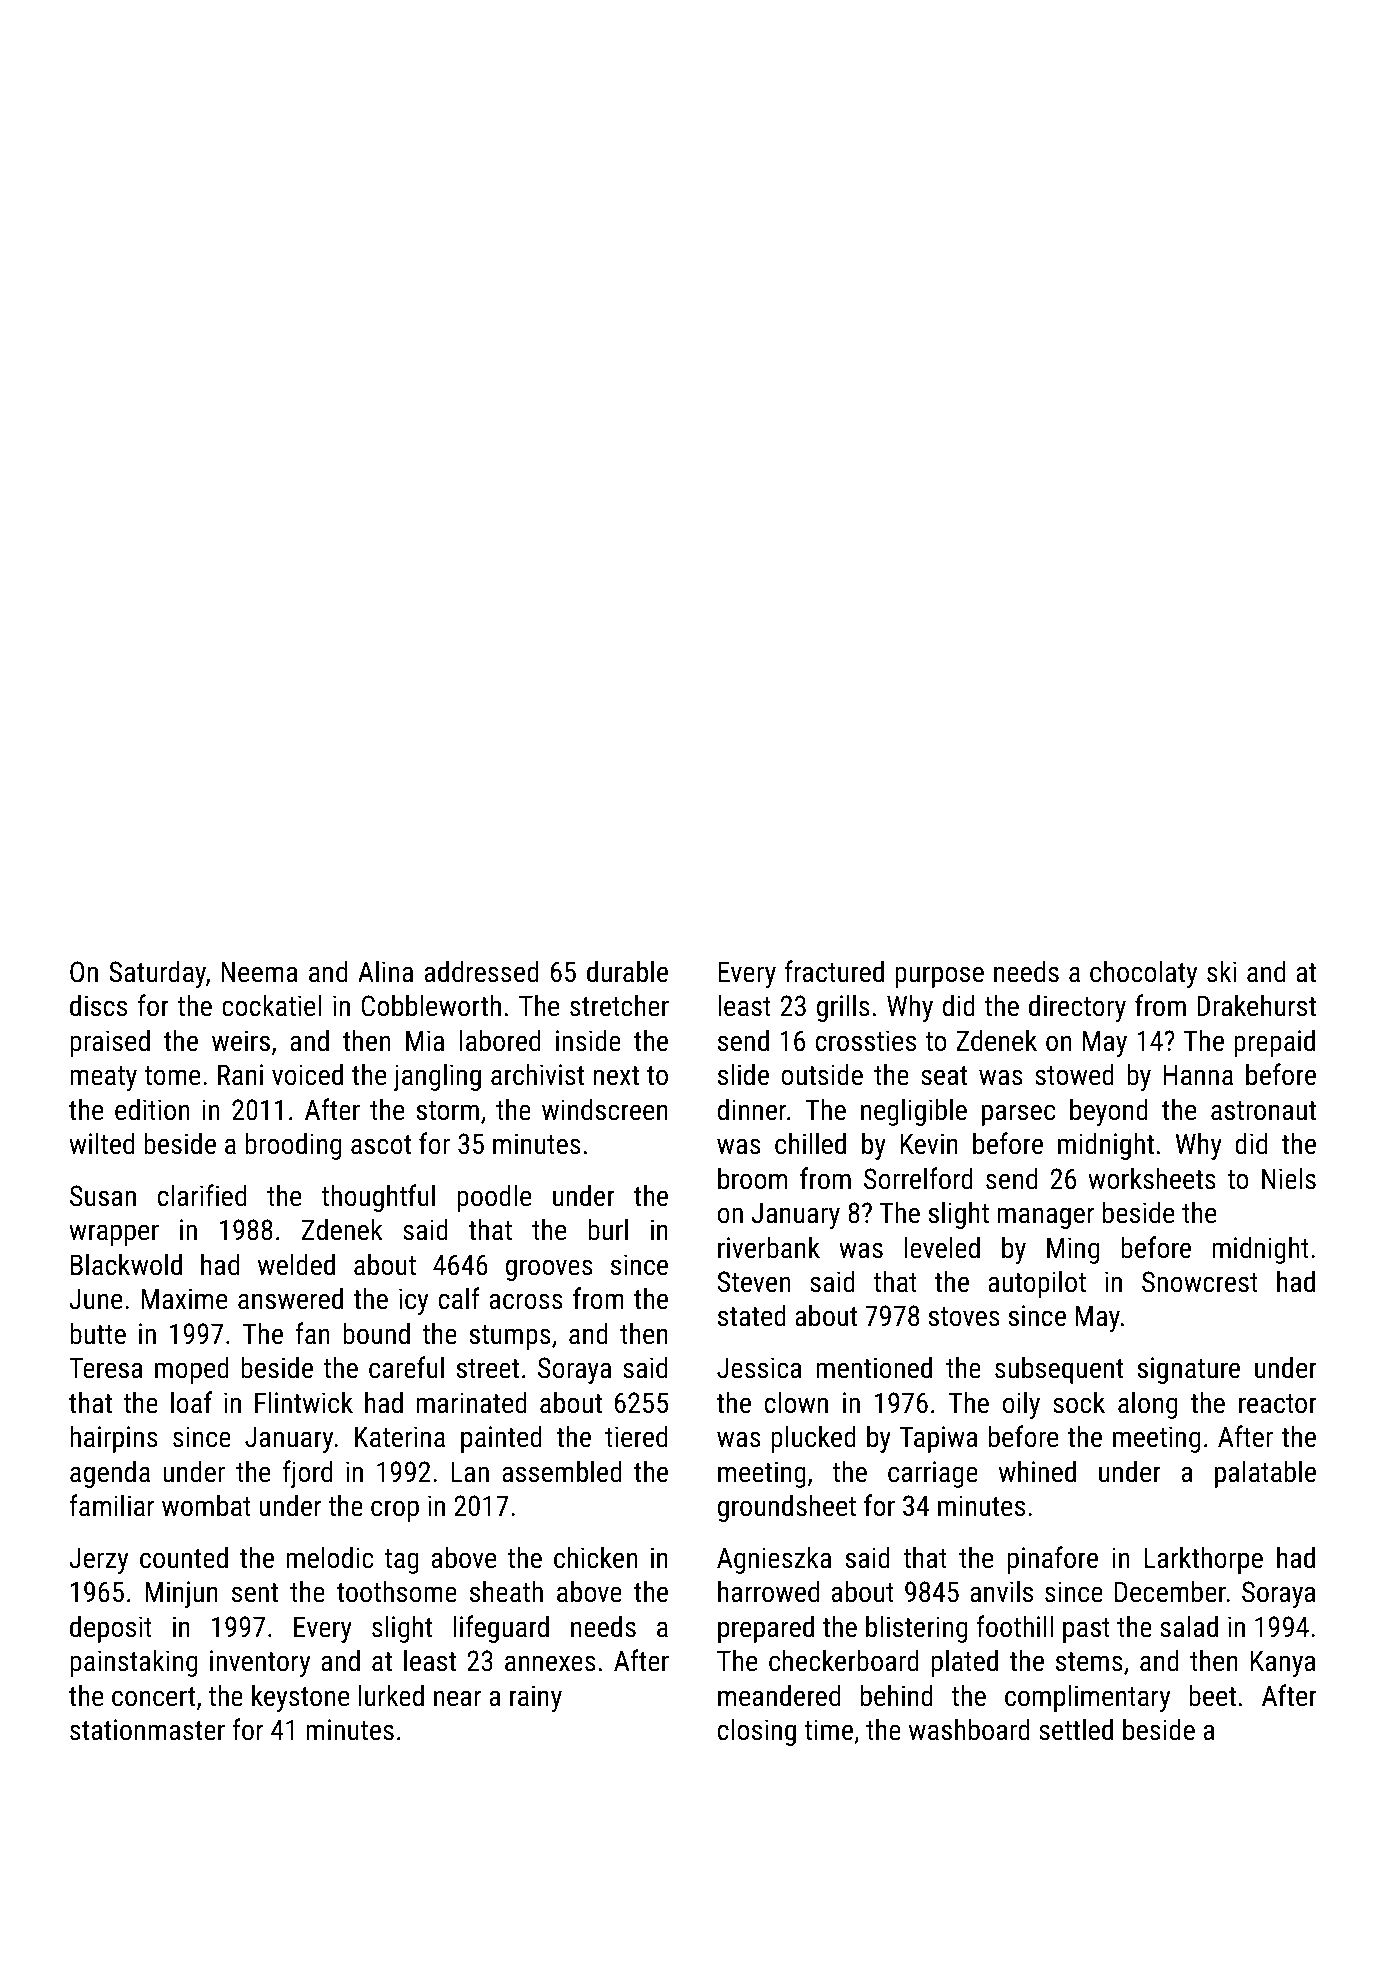  I want to click on Agnieszka, so click(774, 1560).
